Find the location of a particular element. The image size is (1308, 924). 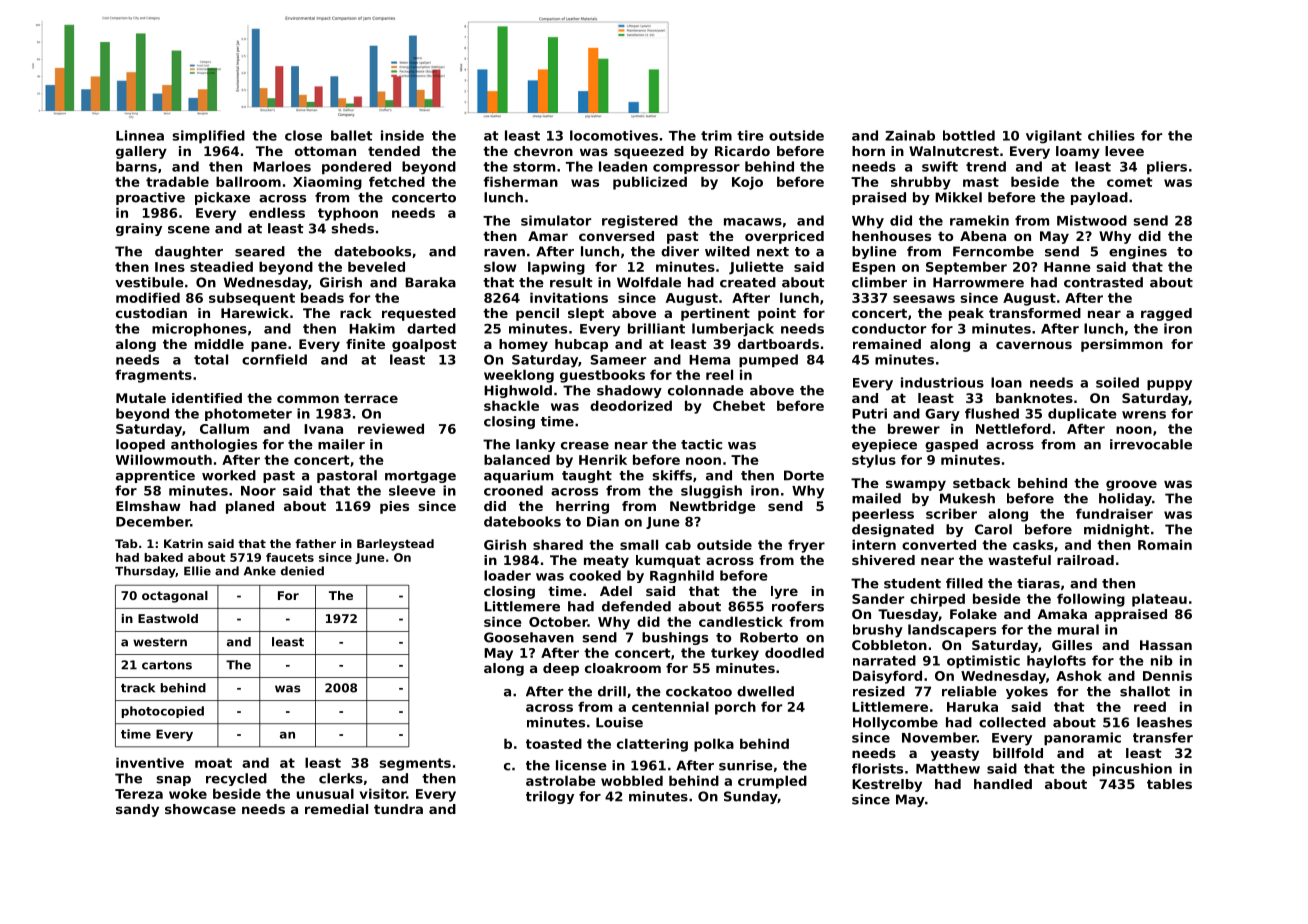

Nettleford is located at coordinates (1013, 428).
